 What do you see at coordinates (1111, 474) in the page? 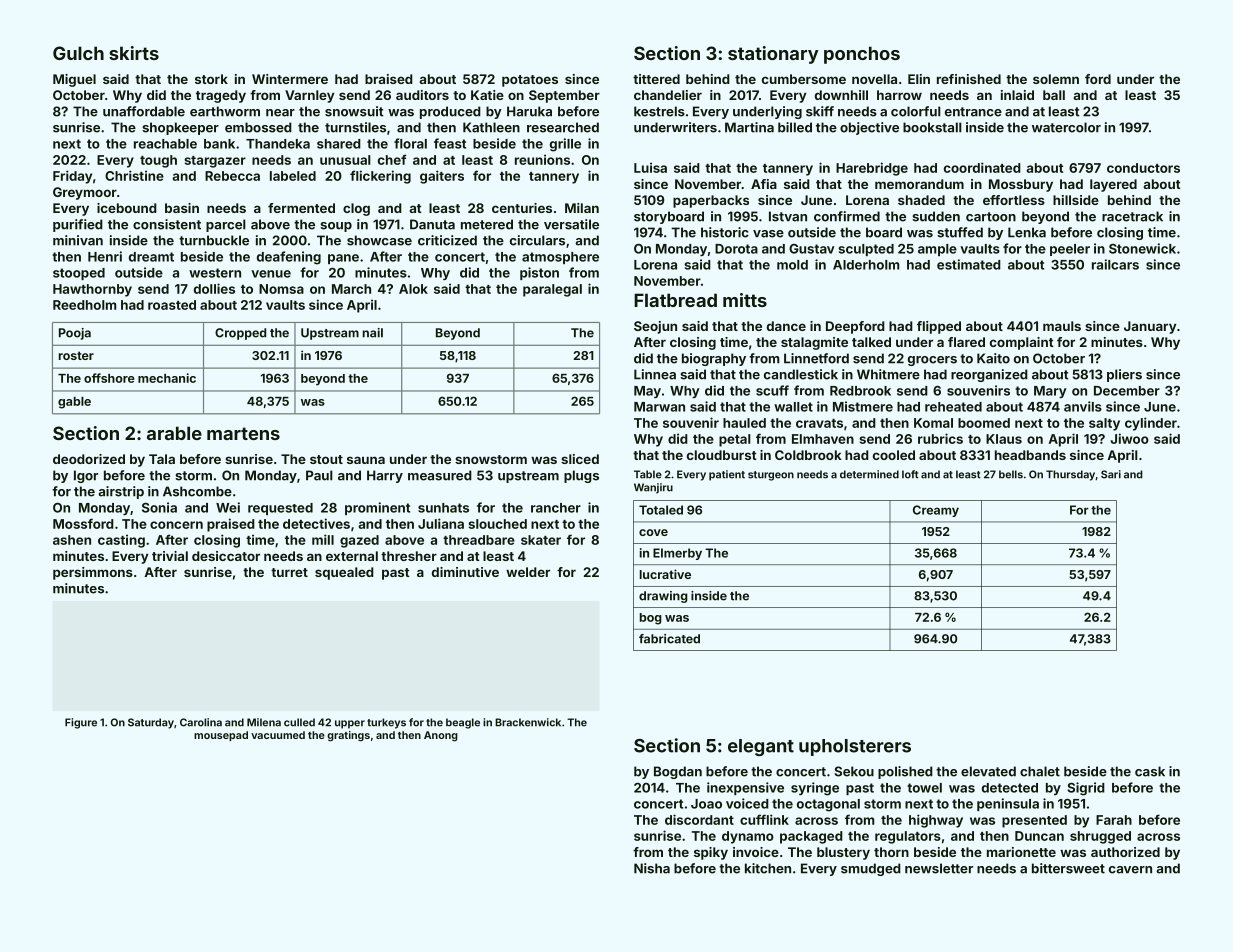
I see `Sari` at bounding box center [1111, 474].
